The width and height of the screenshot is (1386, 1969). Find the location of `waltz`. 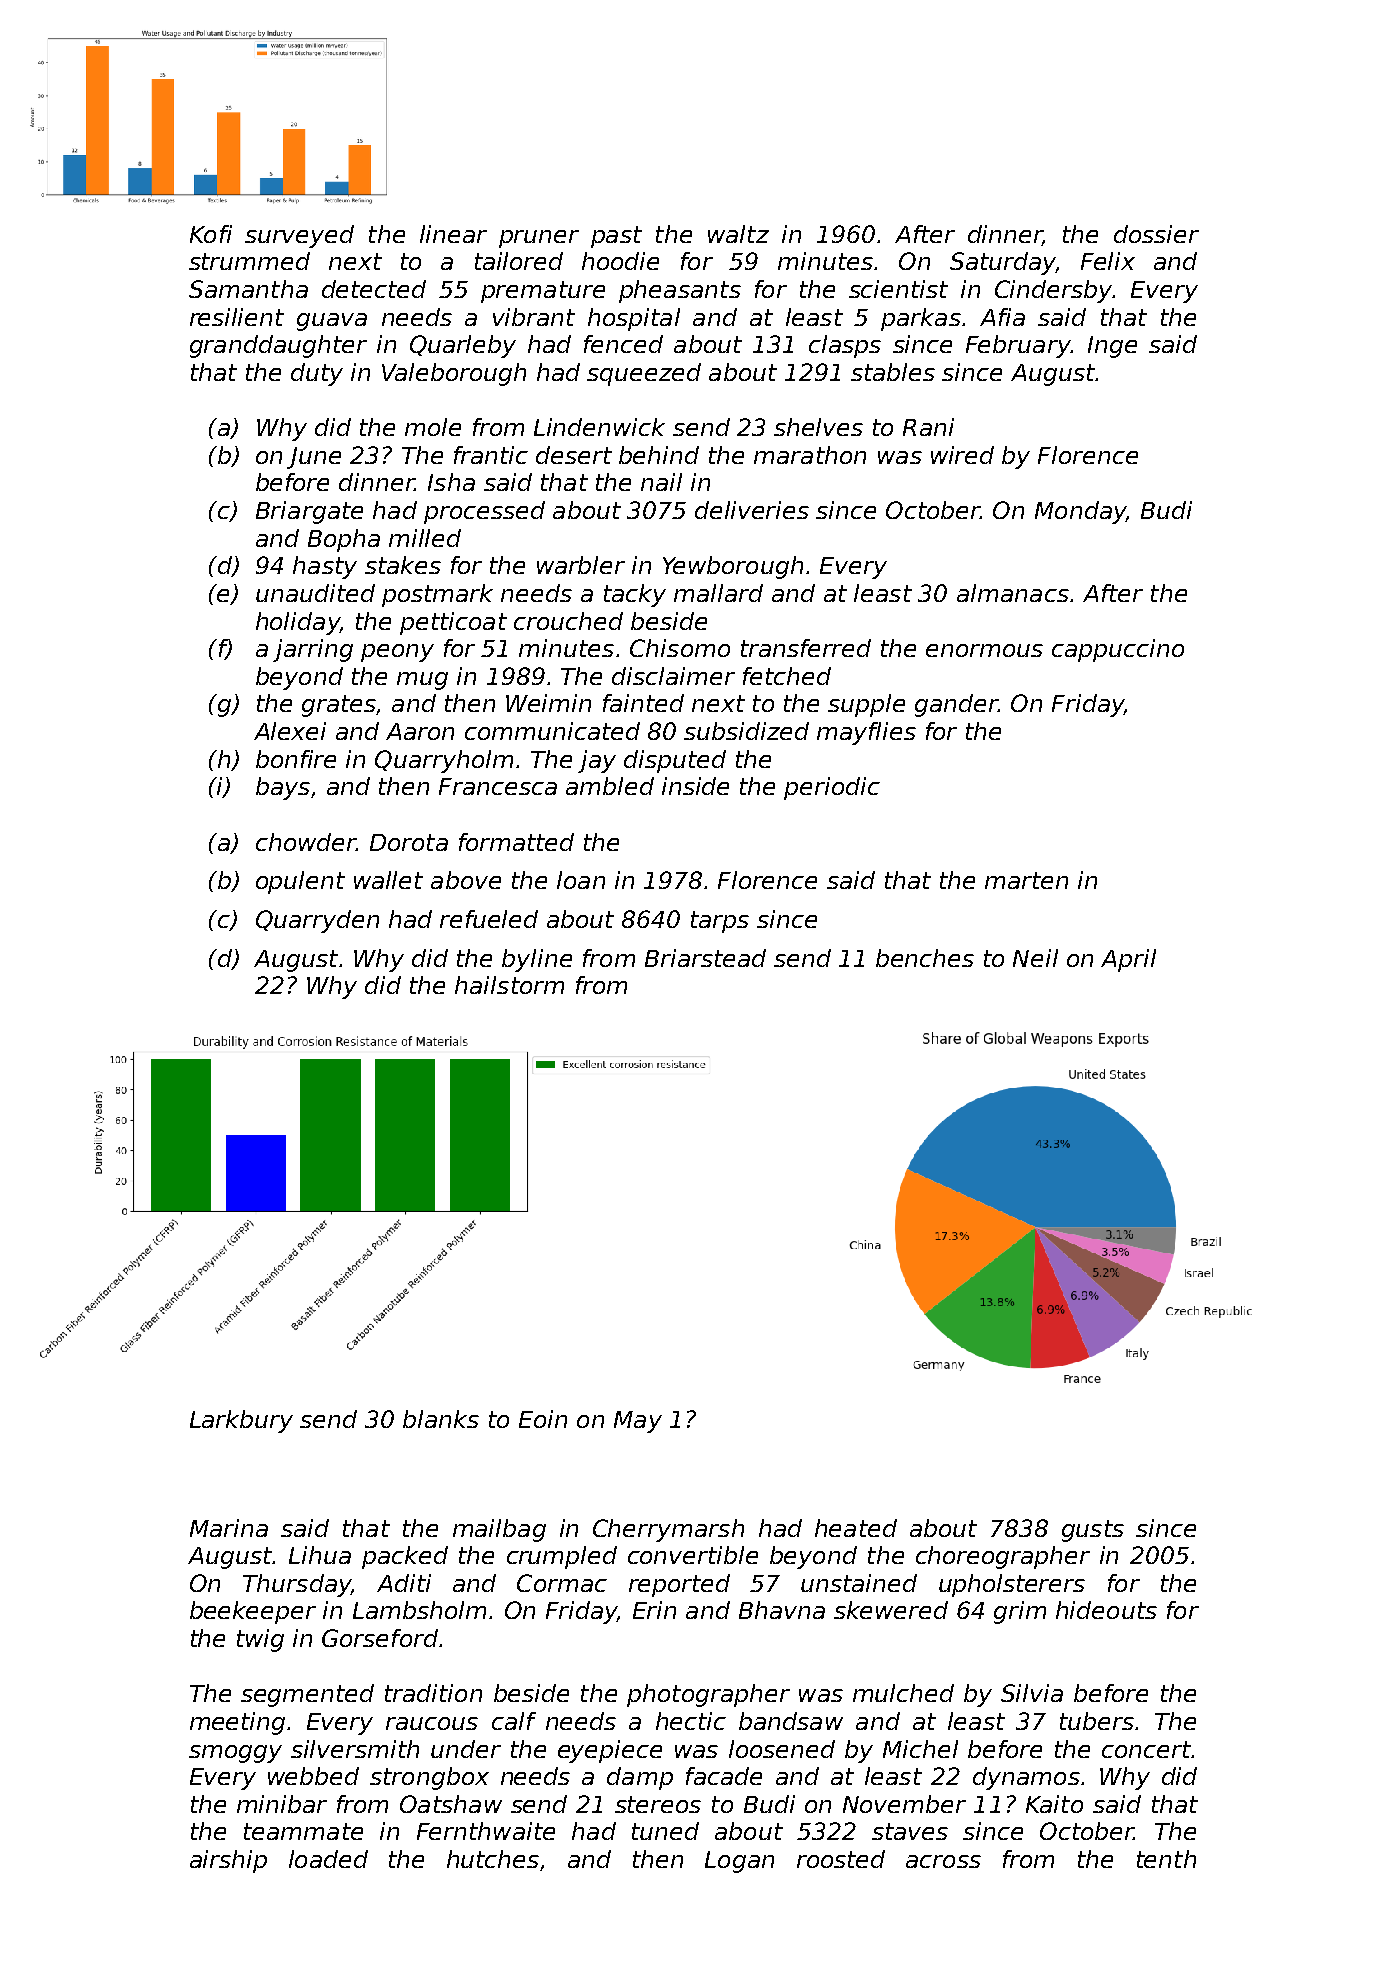

waltz is located at coordinates (738, 234).
